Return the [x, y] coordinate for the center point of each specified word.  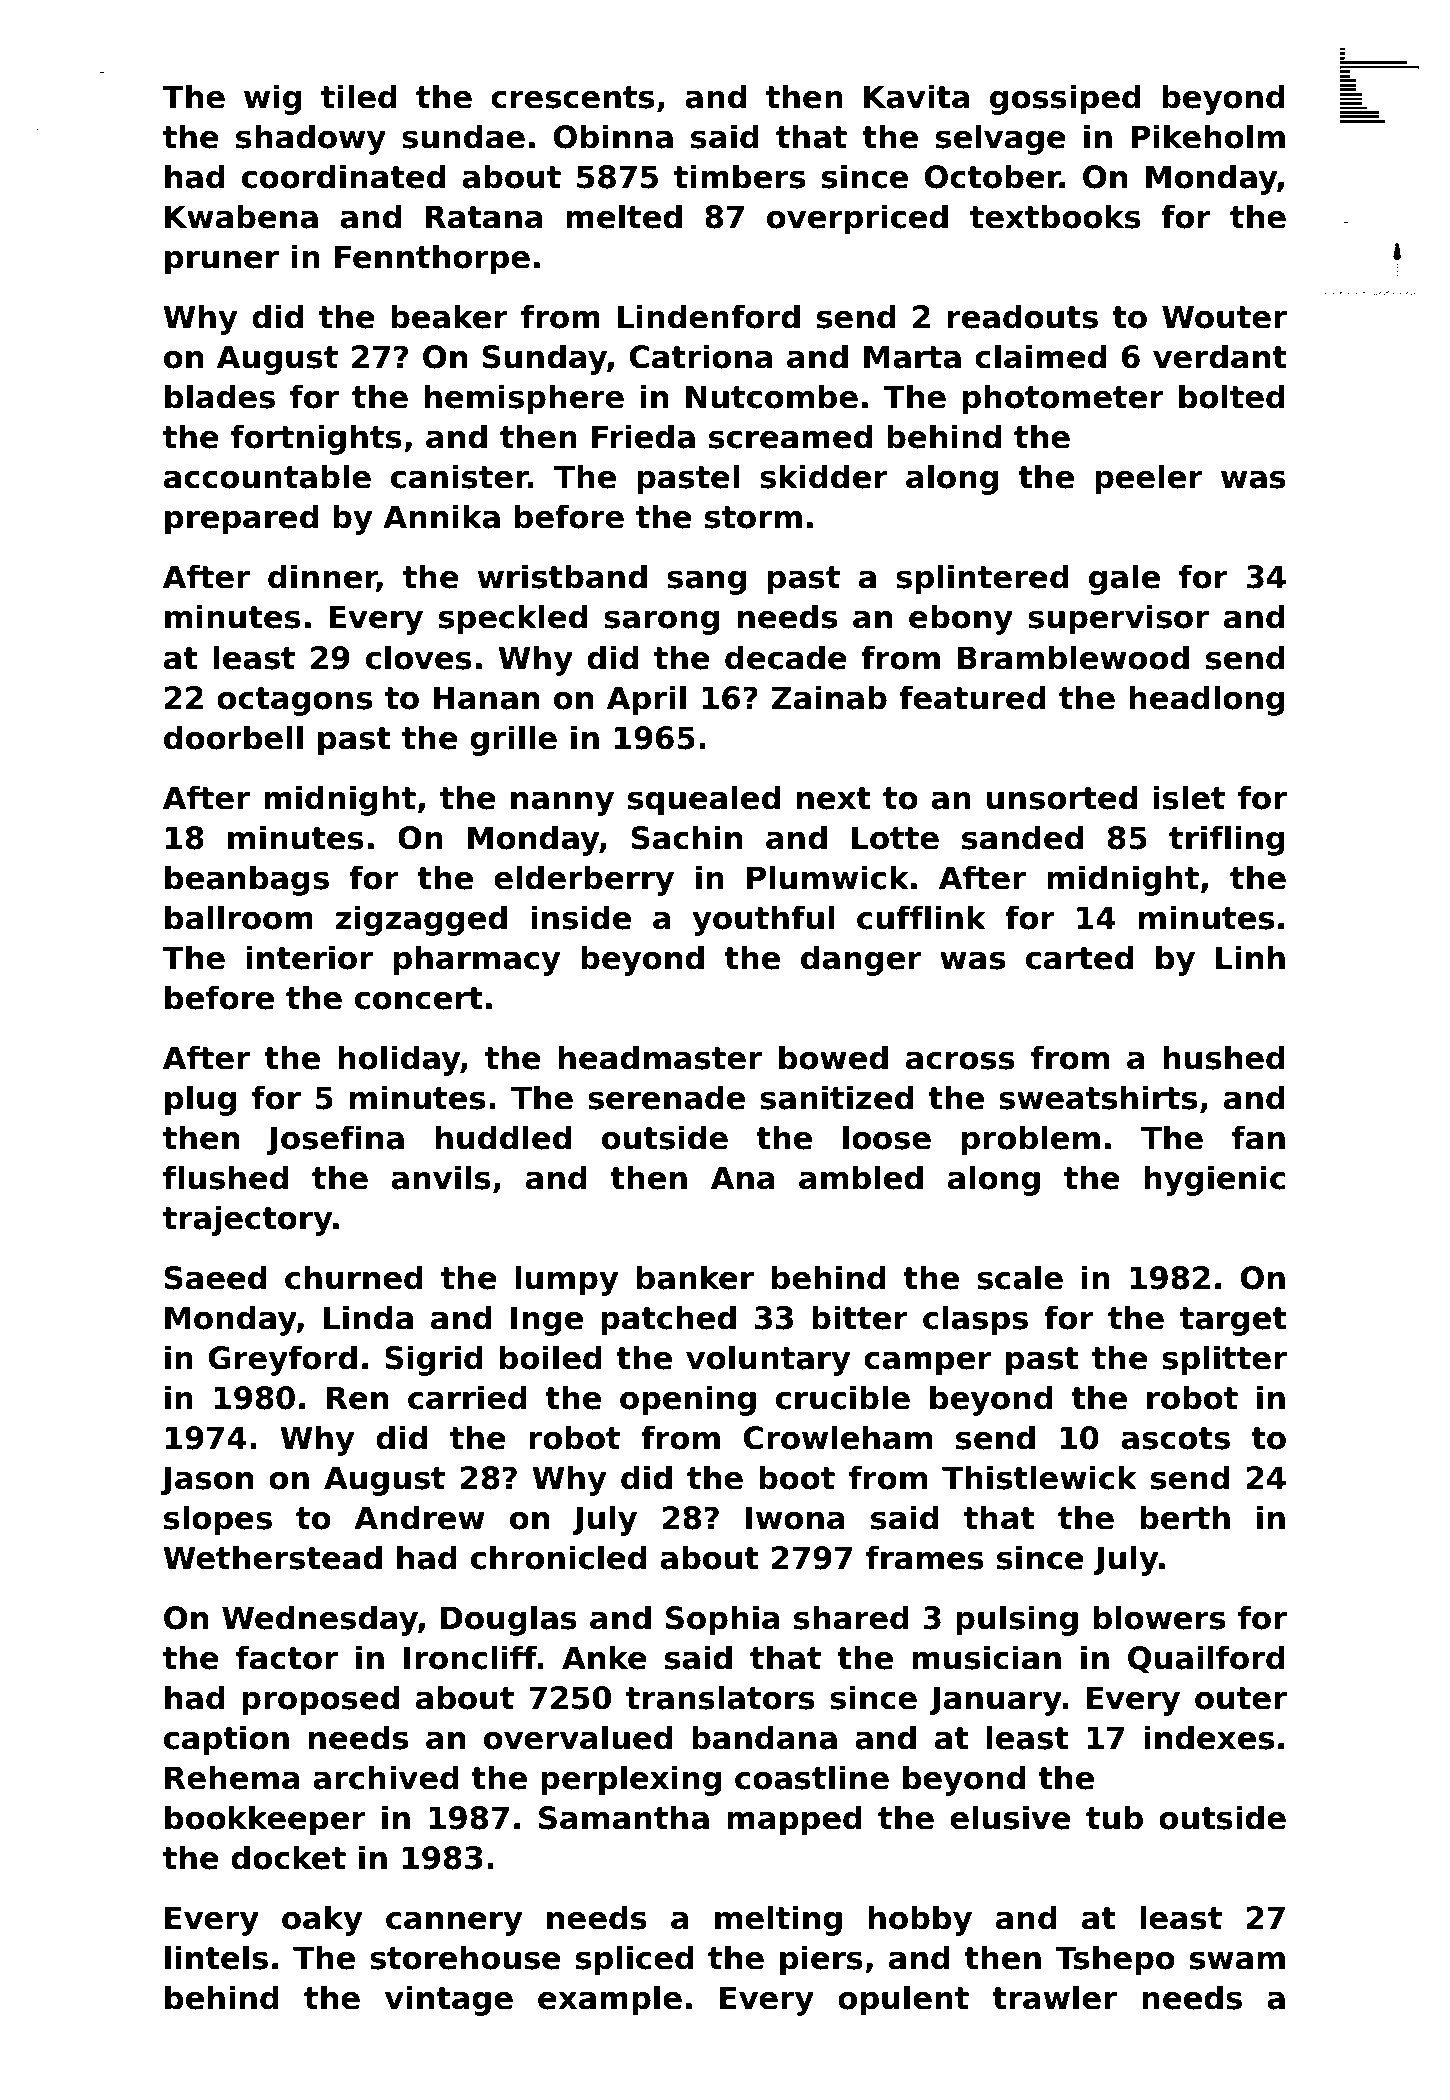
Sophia [723, 1620]
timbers [739, 176]
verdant [1220, 356]
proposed [320, 1700]
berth [1185, 1517]
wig [272, 99]
